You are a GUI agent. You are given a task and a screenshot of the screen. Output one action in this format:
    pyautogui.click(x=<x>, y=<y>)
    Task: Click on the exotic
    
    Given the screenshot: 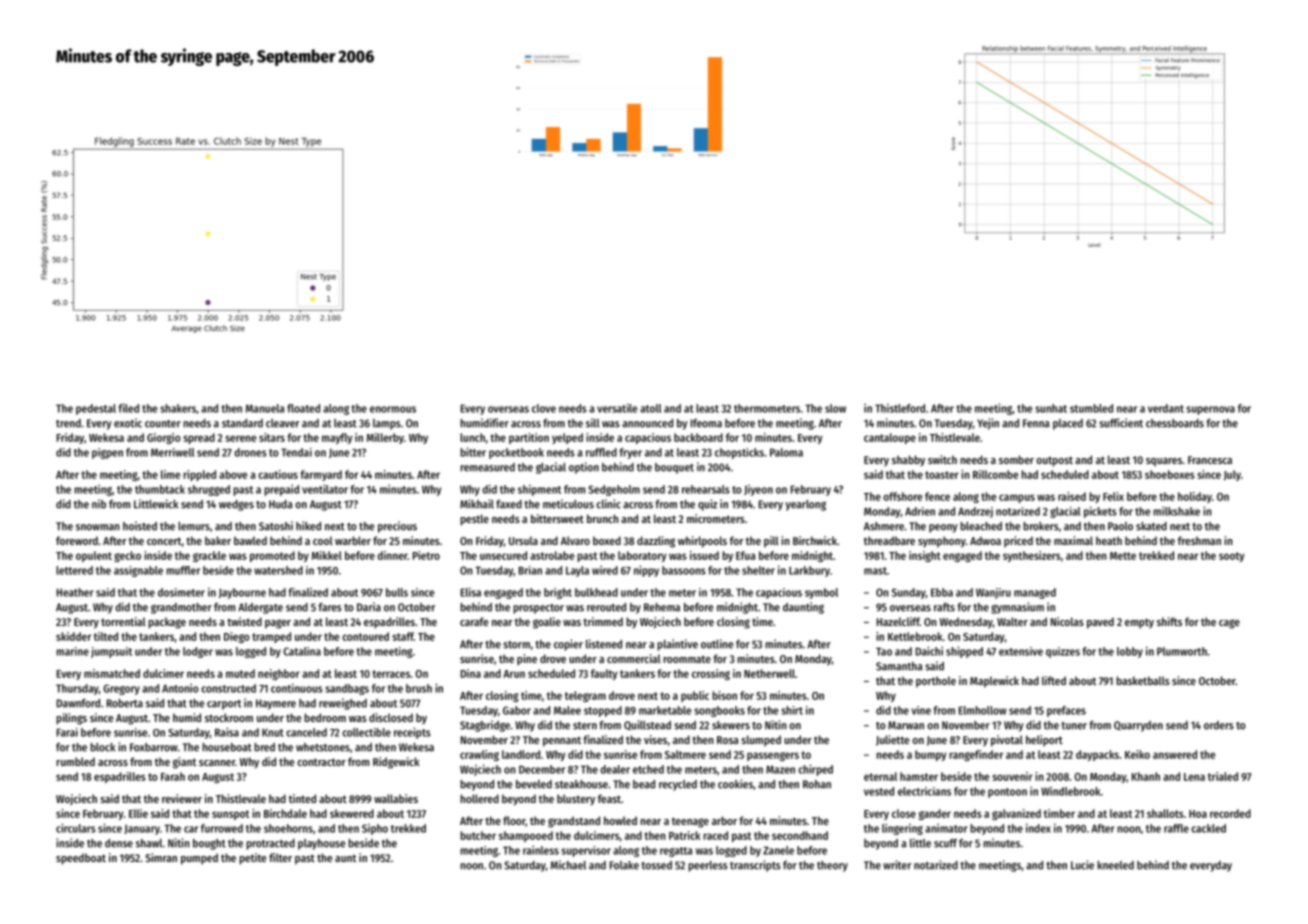 What is the action you would take?
    pyautogui.click(x=128, y=423)
